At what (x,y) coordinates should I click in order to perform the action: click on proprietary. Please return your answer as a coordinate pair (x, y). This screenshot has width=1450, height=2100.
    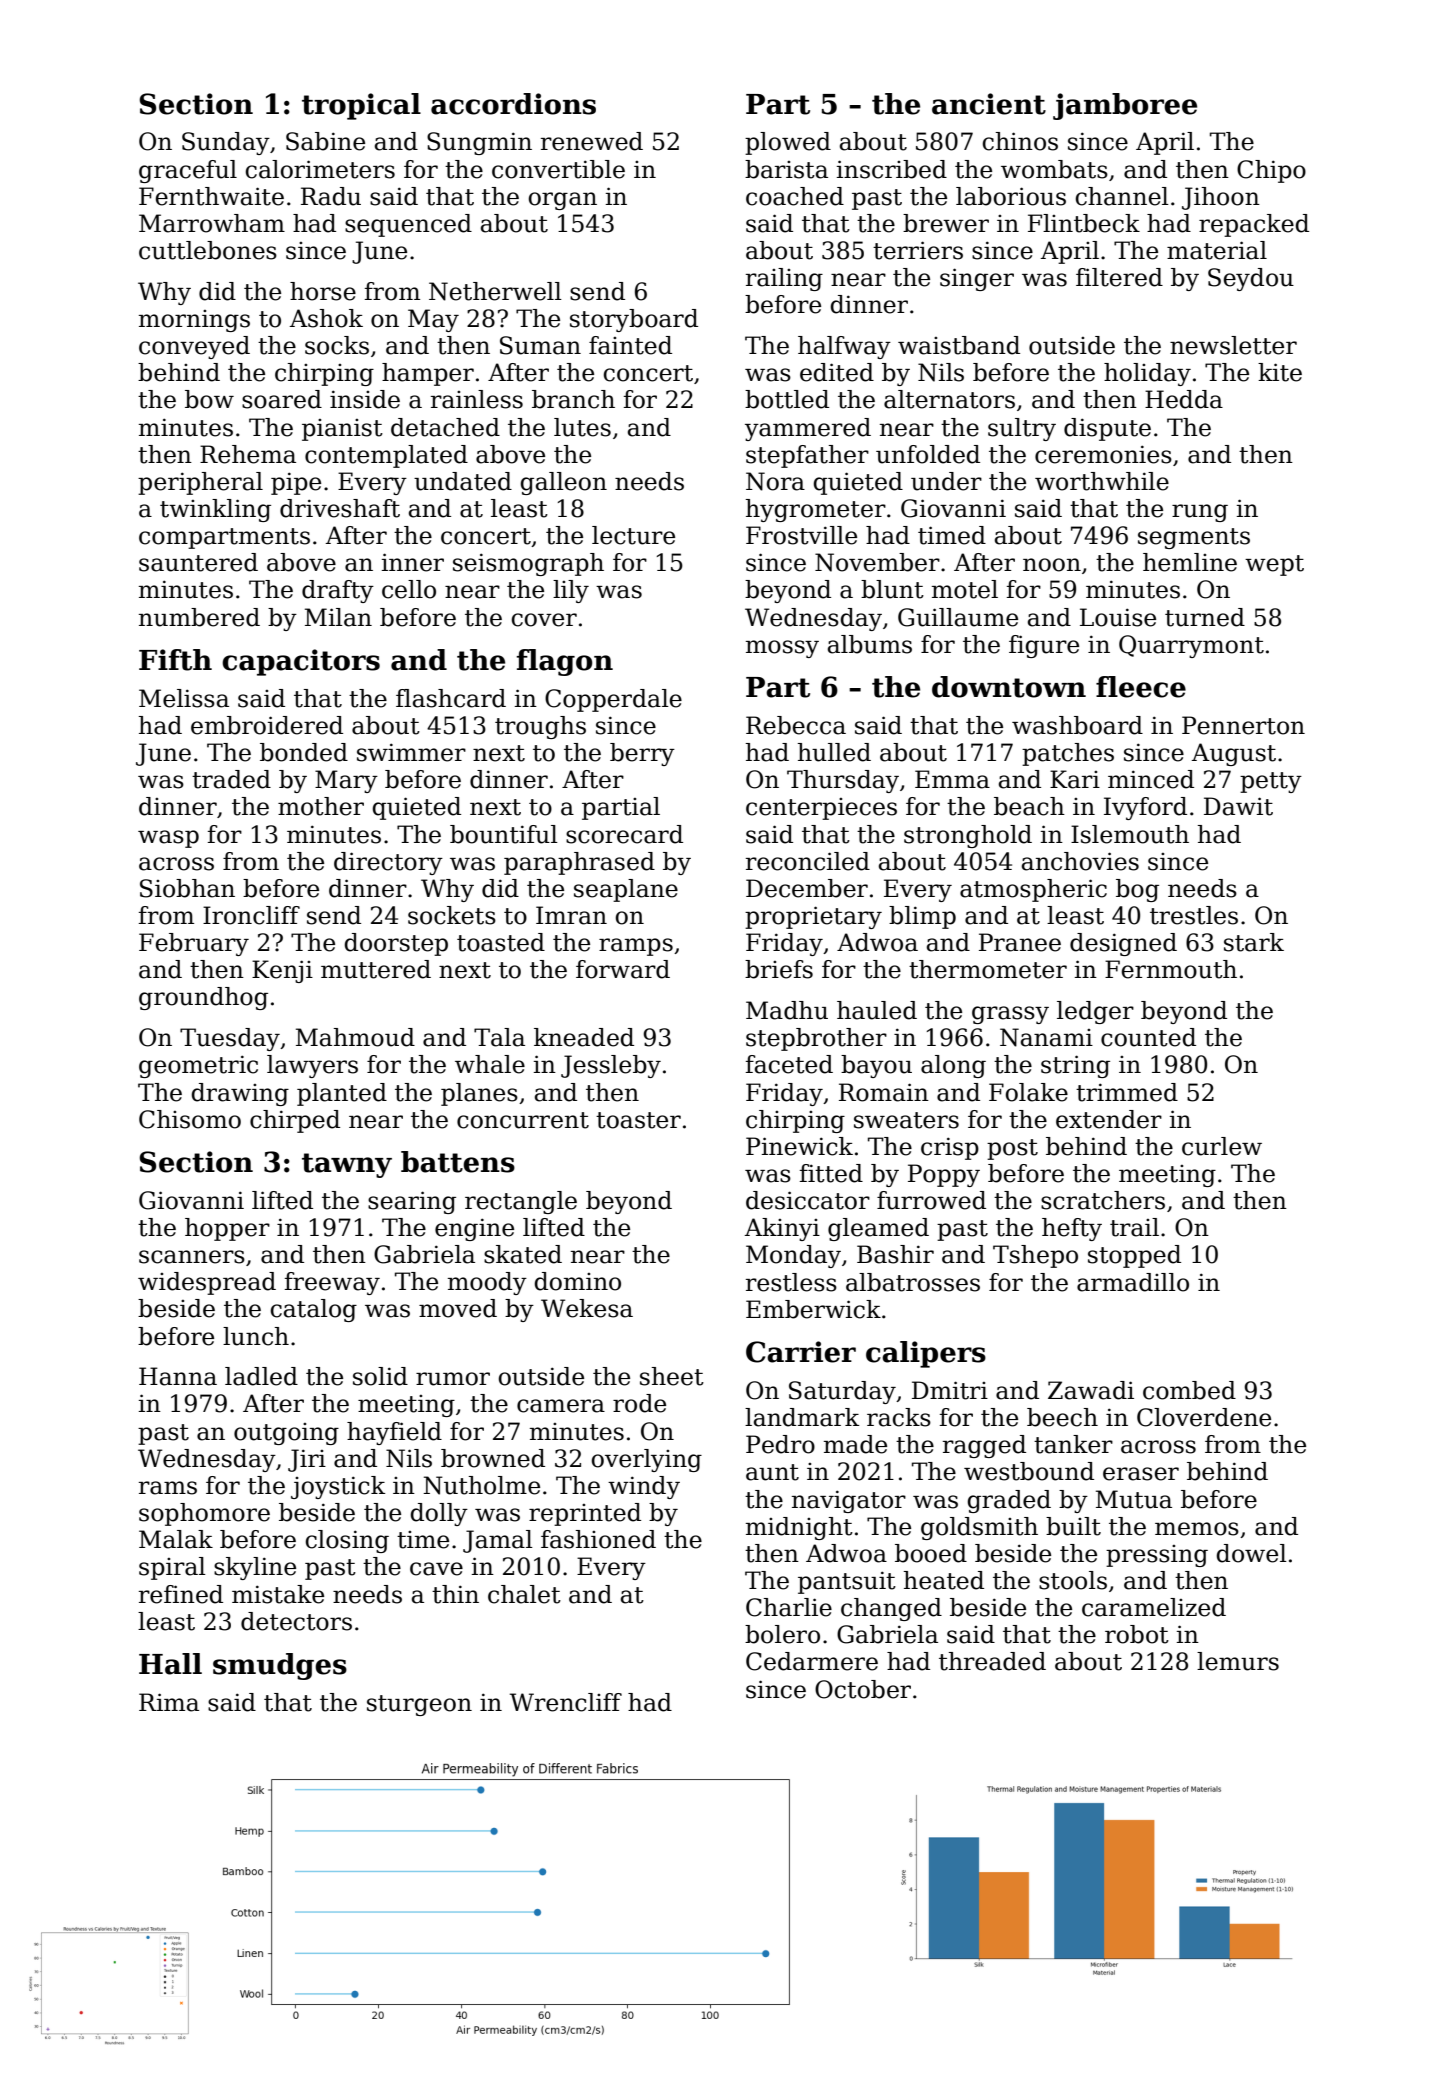
    Looking at the image, I should click on (813, 917).
